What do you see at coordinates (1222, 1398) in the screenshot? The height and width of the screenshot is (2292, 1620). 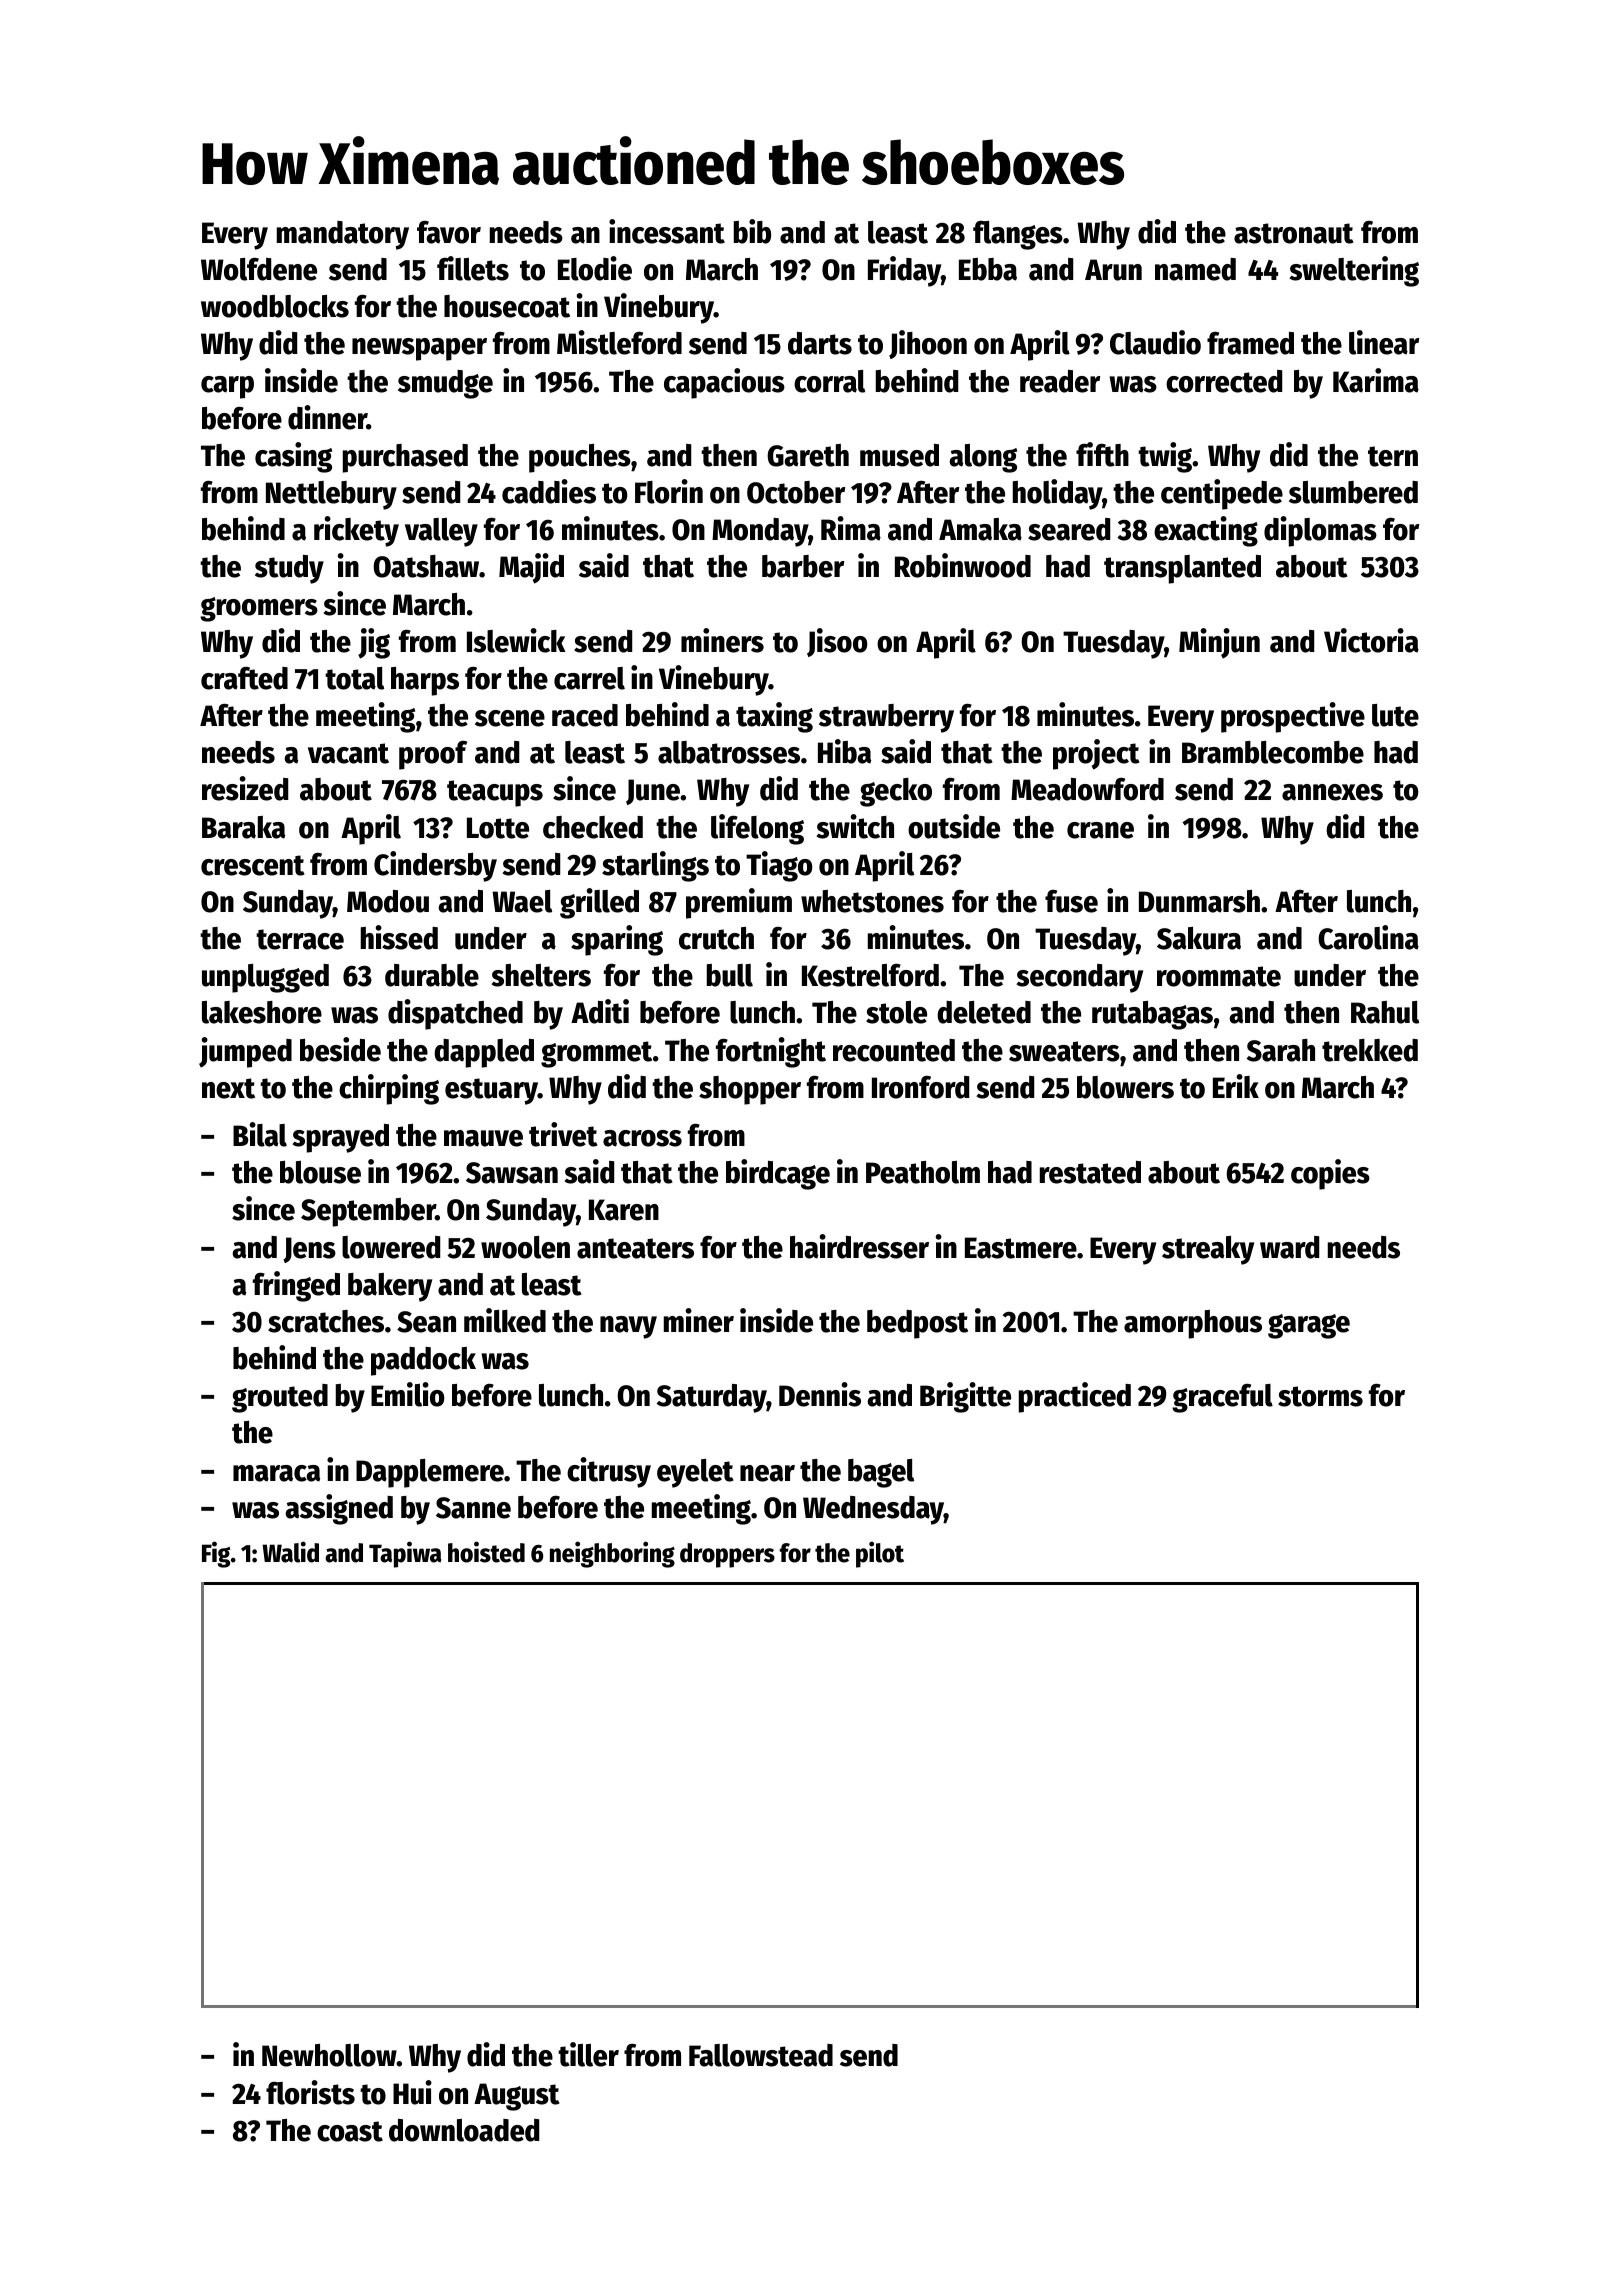 I see `graceful` at bounding box center [1222, 1398].
